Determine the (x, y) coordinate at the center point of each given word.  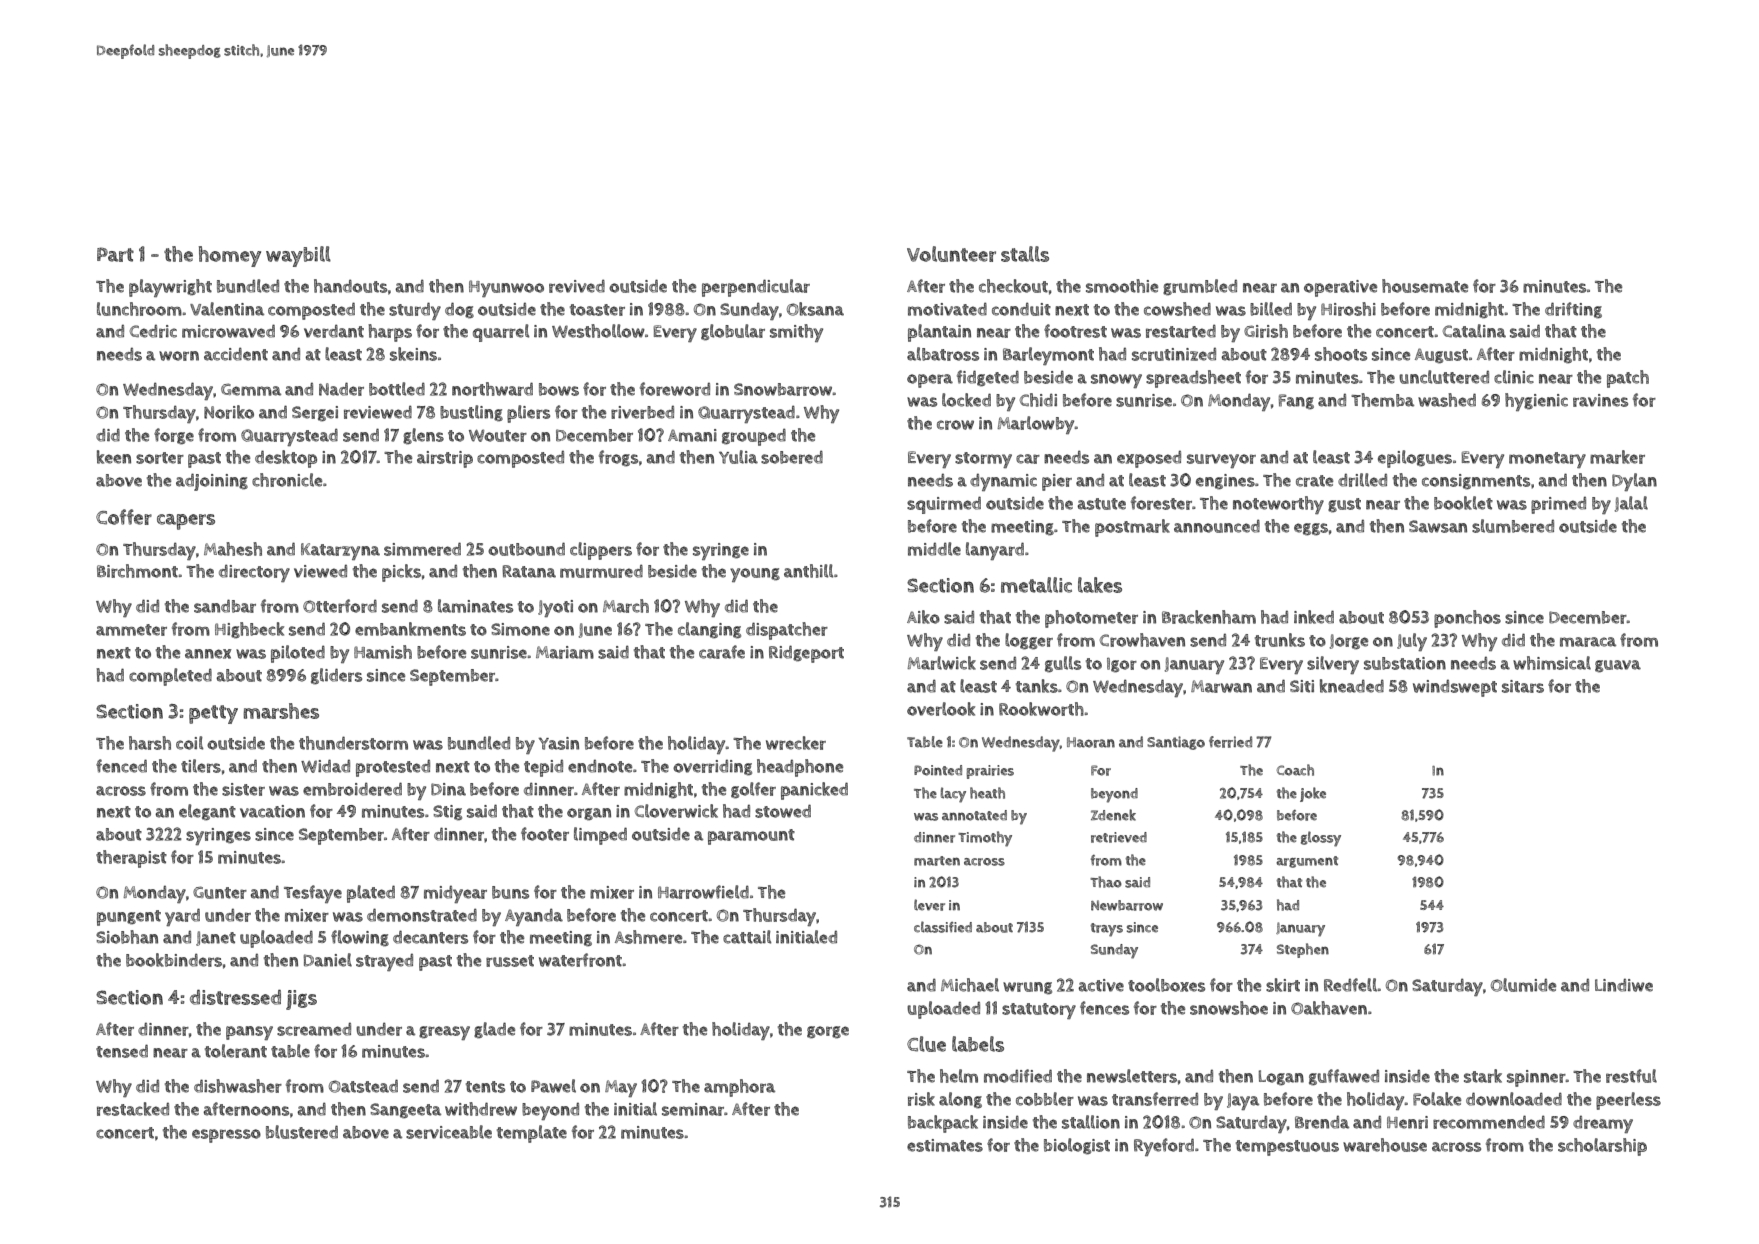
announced (1217, 526)
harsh (150, 743)
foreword (675, 389)
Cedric (153, 331)
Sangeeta (405, 1111)
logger (1029, 641)
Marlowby (1036, 425)
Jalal (1631, 504)
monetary (1547, 460)
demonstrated (422, 915)
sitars (1523, 686)
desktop (286, 459)
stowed (783, 811)
